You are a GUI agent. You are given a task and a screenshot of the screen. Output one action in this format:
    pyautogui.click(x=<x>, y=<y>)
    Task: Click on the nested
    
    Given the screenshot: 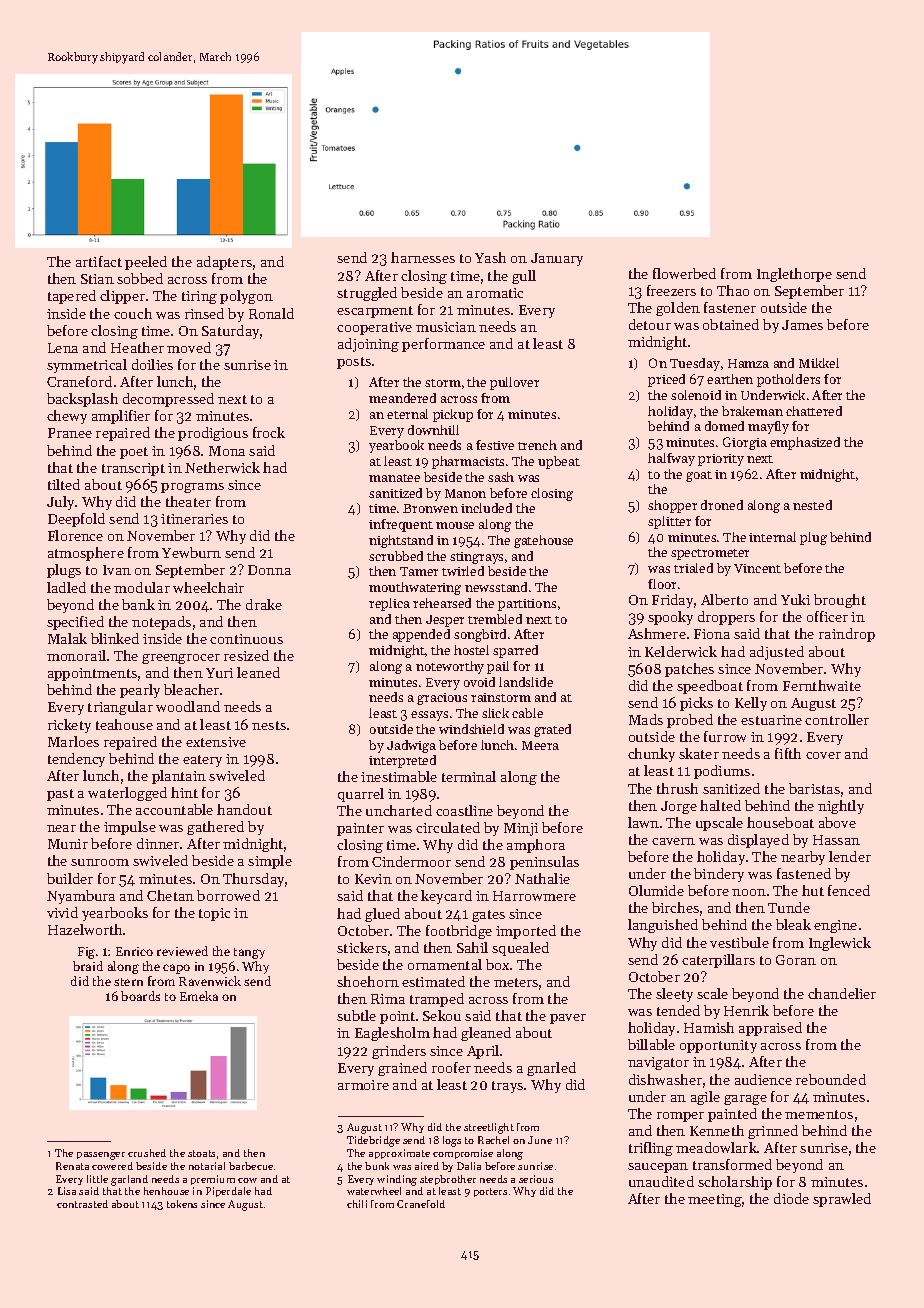 What is the action you would take?
    pyautogui.click(x=812, y=505)
